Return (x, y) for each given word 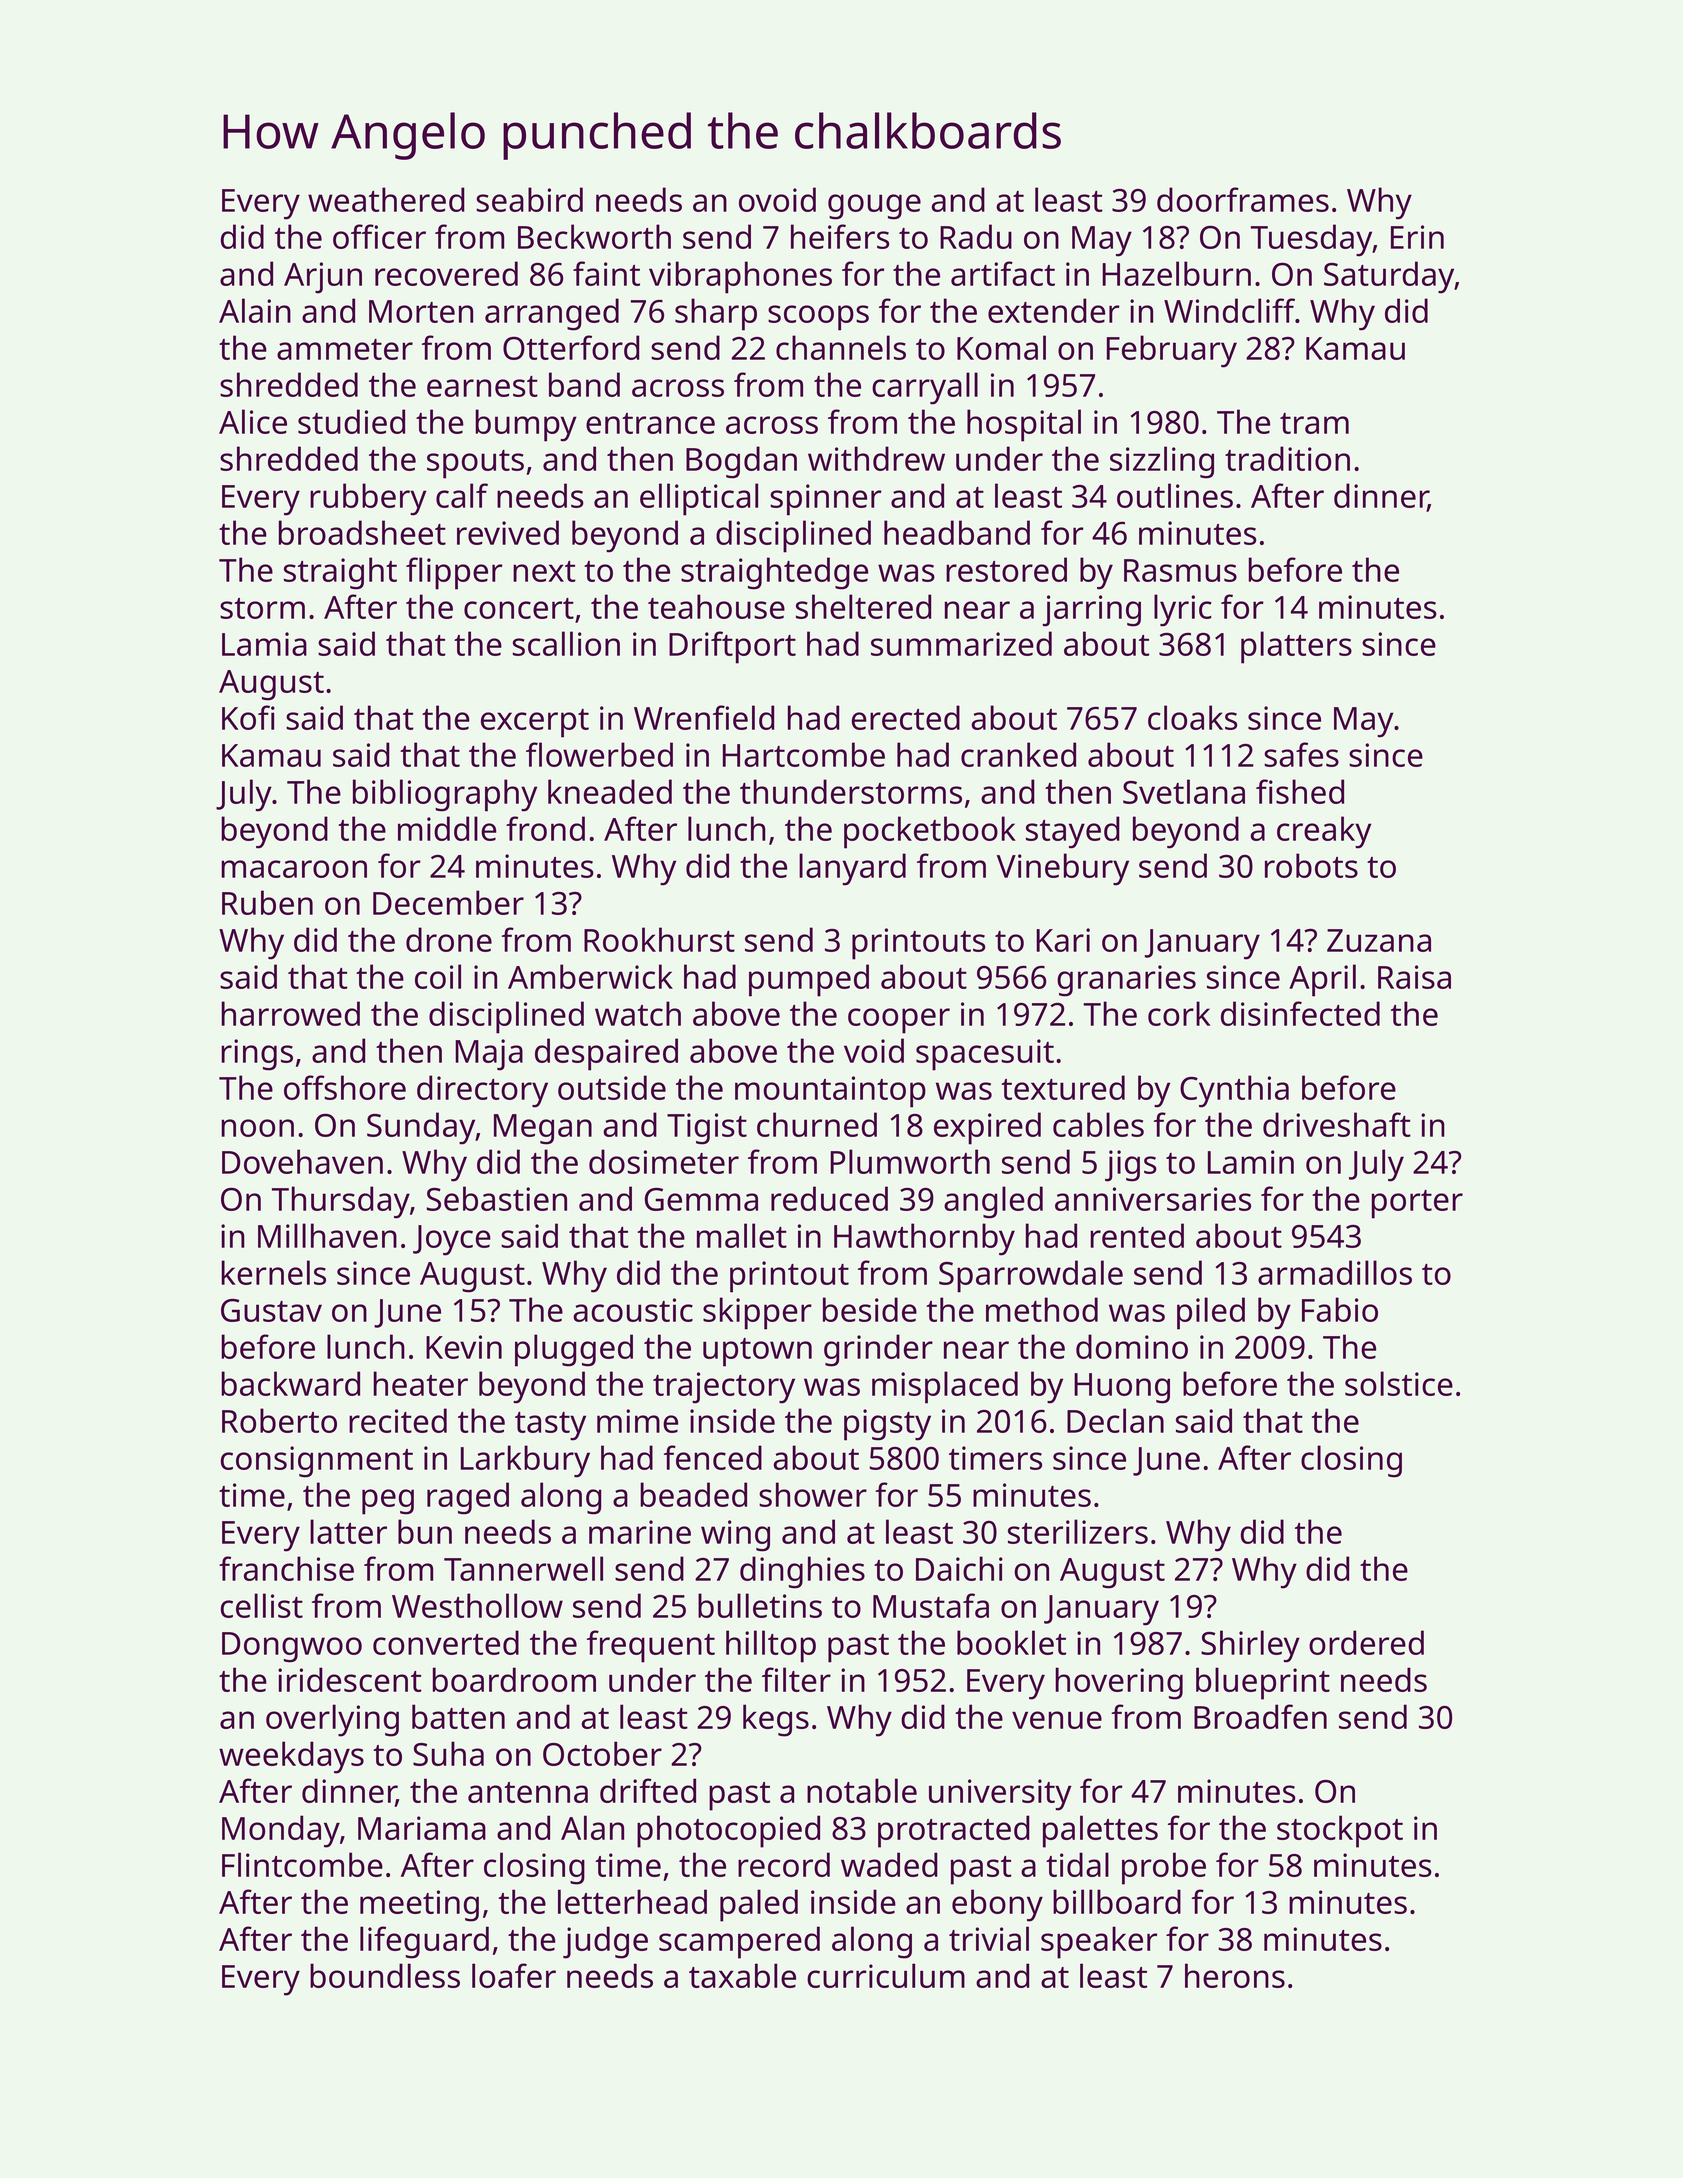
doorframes (1243, 199)
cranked (1018, 754)
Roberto (279, 1420)
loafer (514, 1975)
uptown (757, 1352)
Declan (1115, 1420)
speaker (1099, 1942)
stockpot (1340, 1831)
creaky (1324, 832)
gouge (874, 207)
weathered (386, 199)
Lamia (264, 644)
